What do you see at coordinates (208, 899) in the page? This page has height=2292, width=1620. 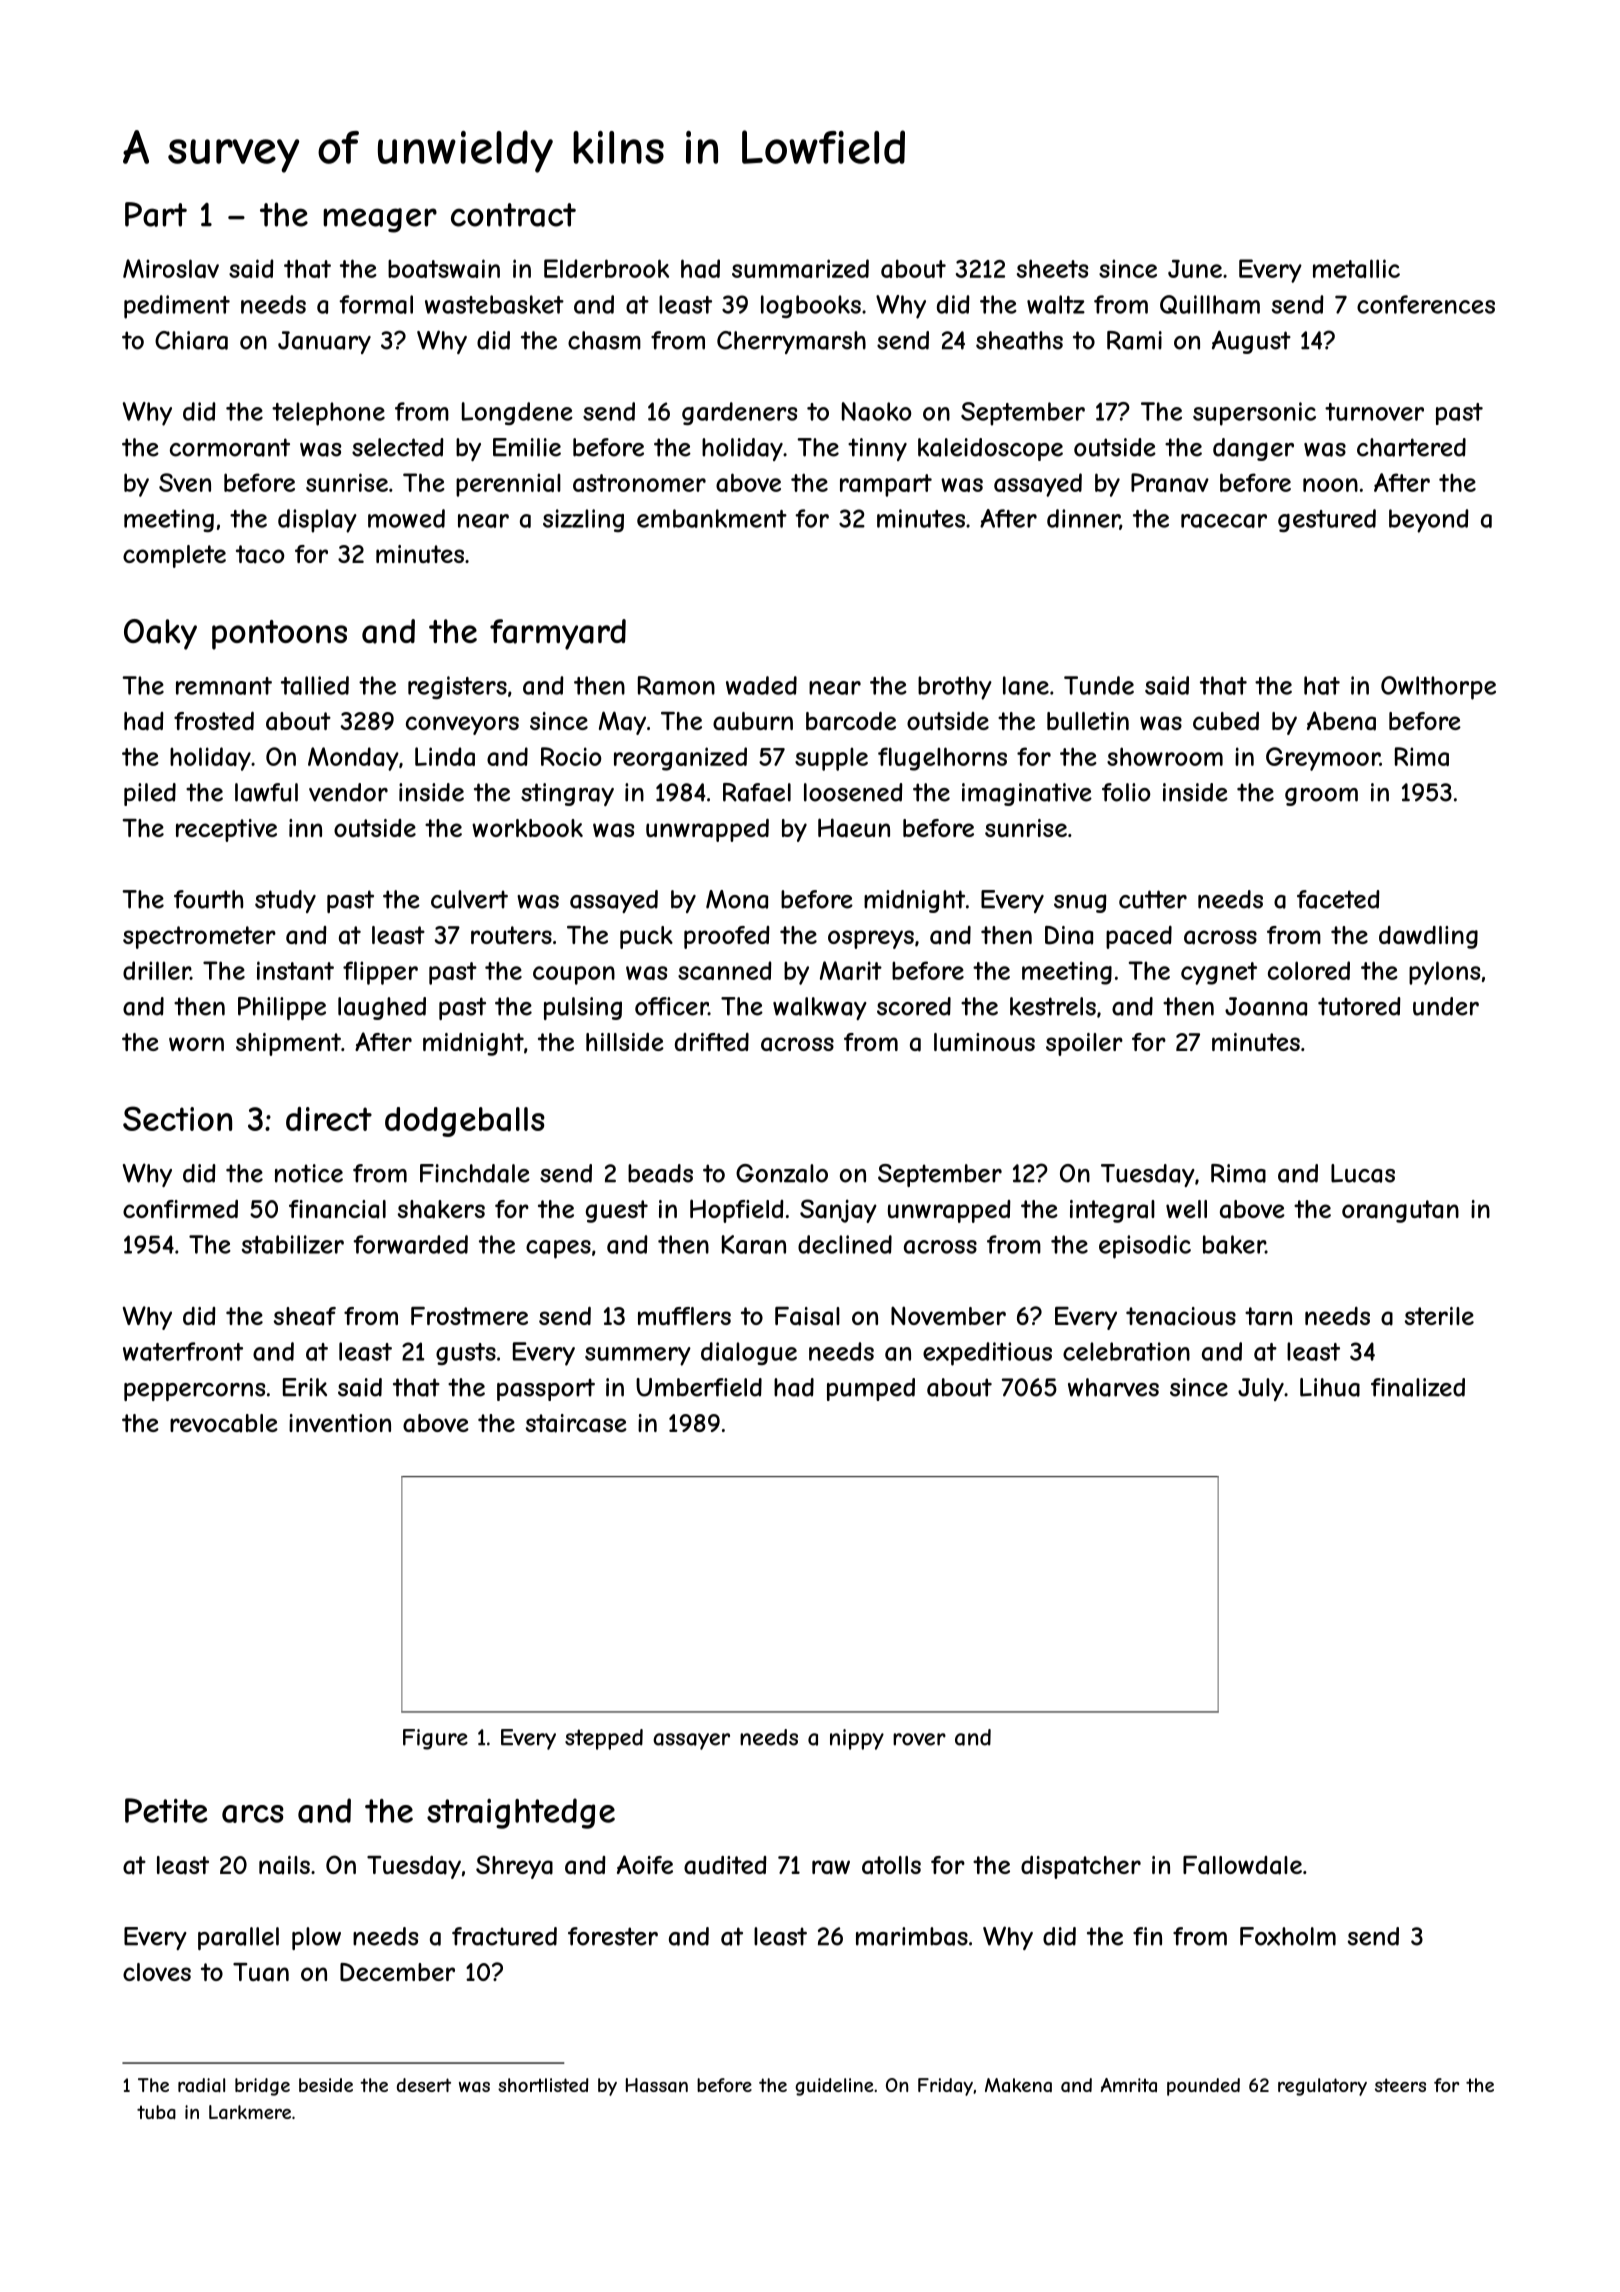 I see `fourth` at bounding box center [208, 899].
